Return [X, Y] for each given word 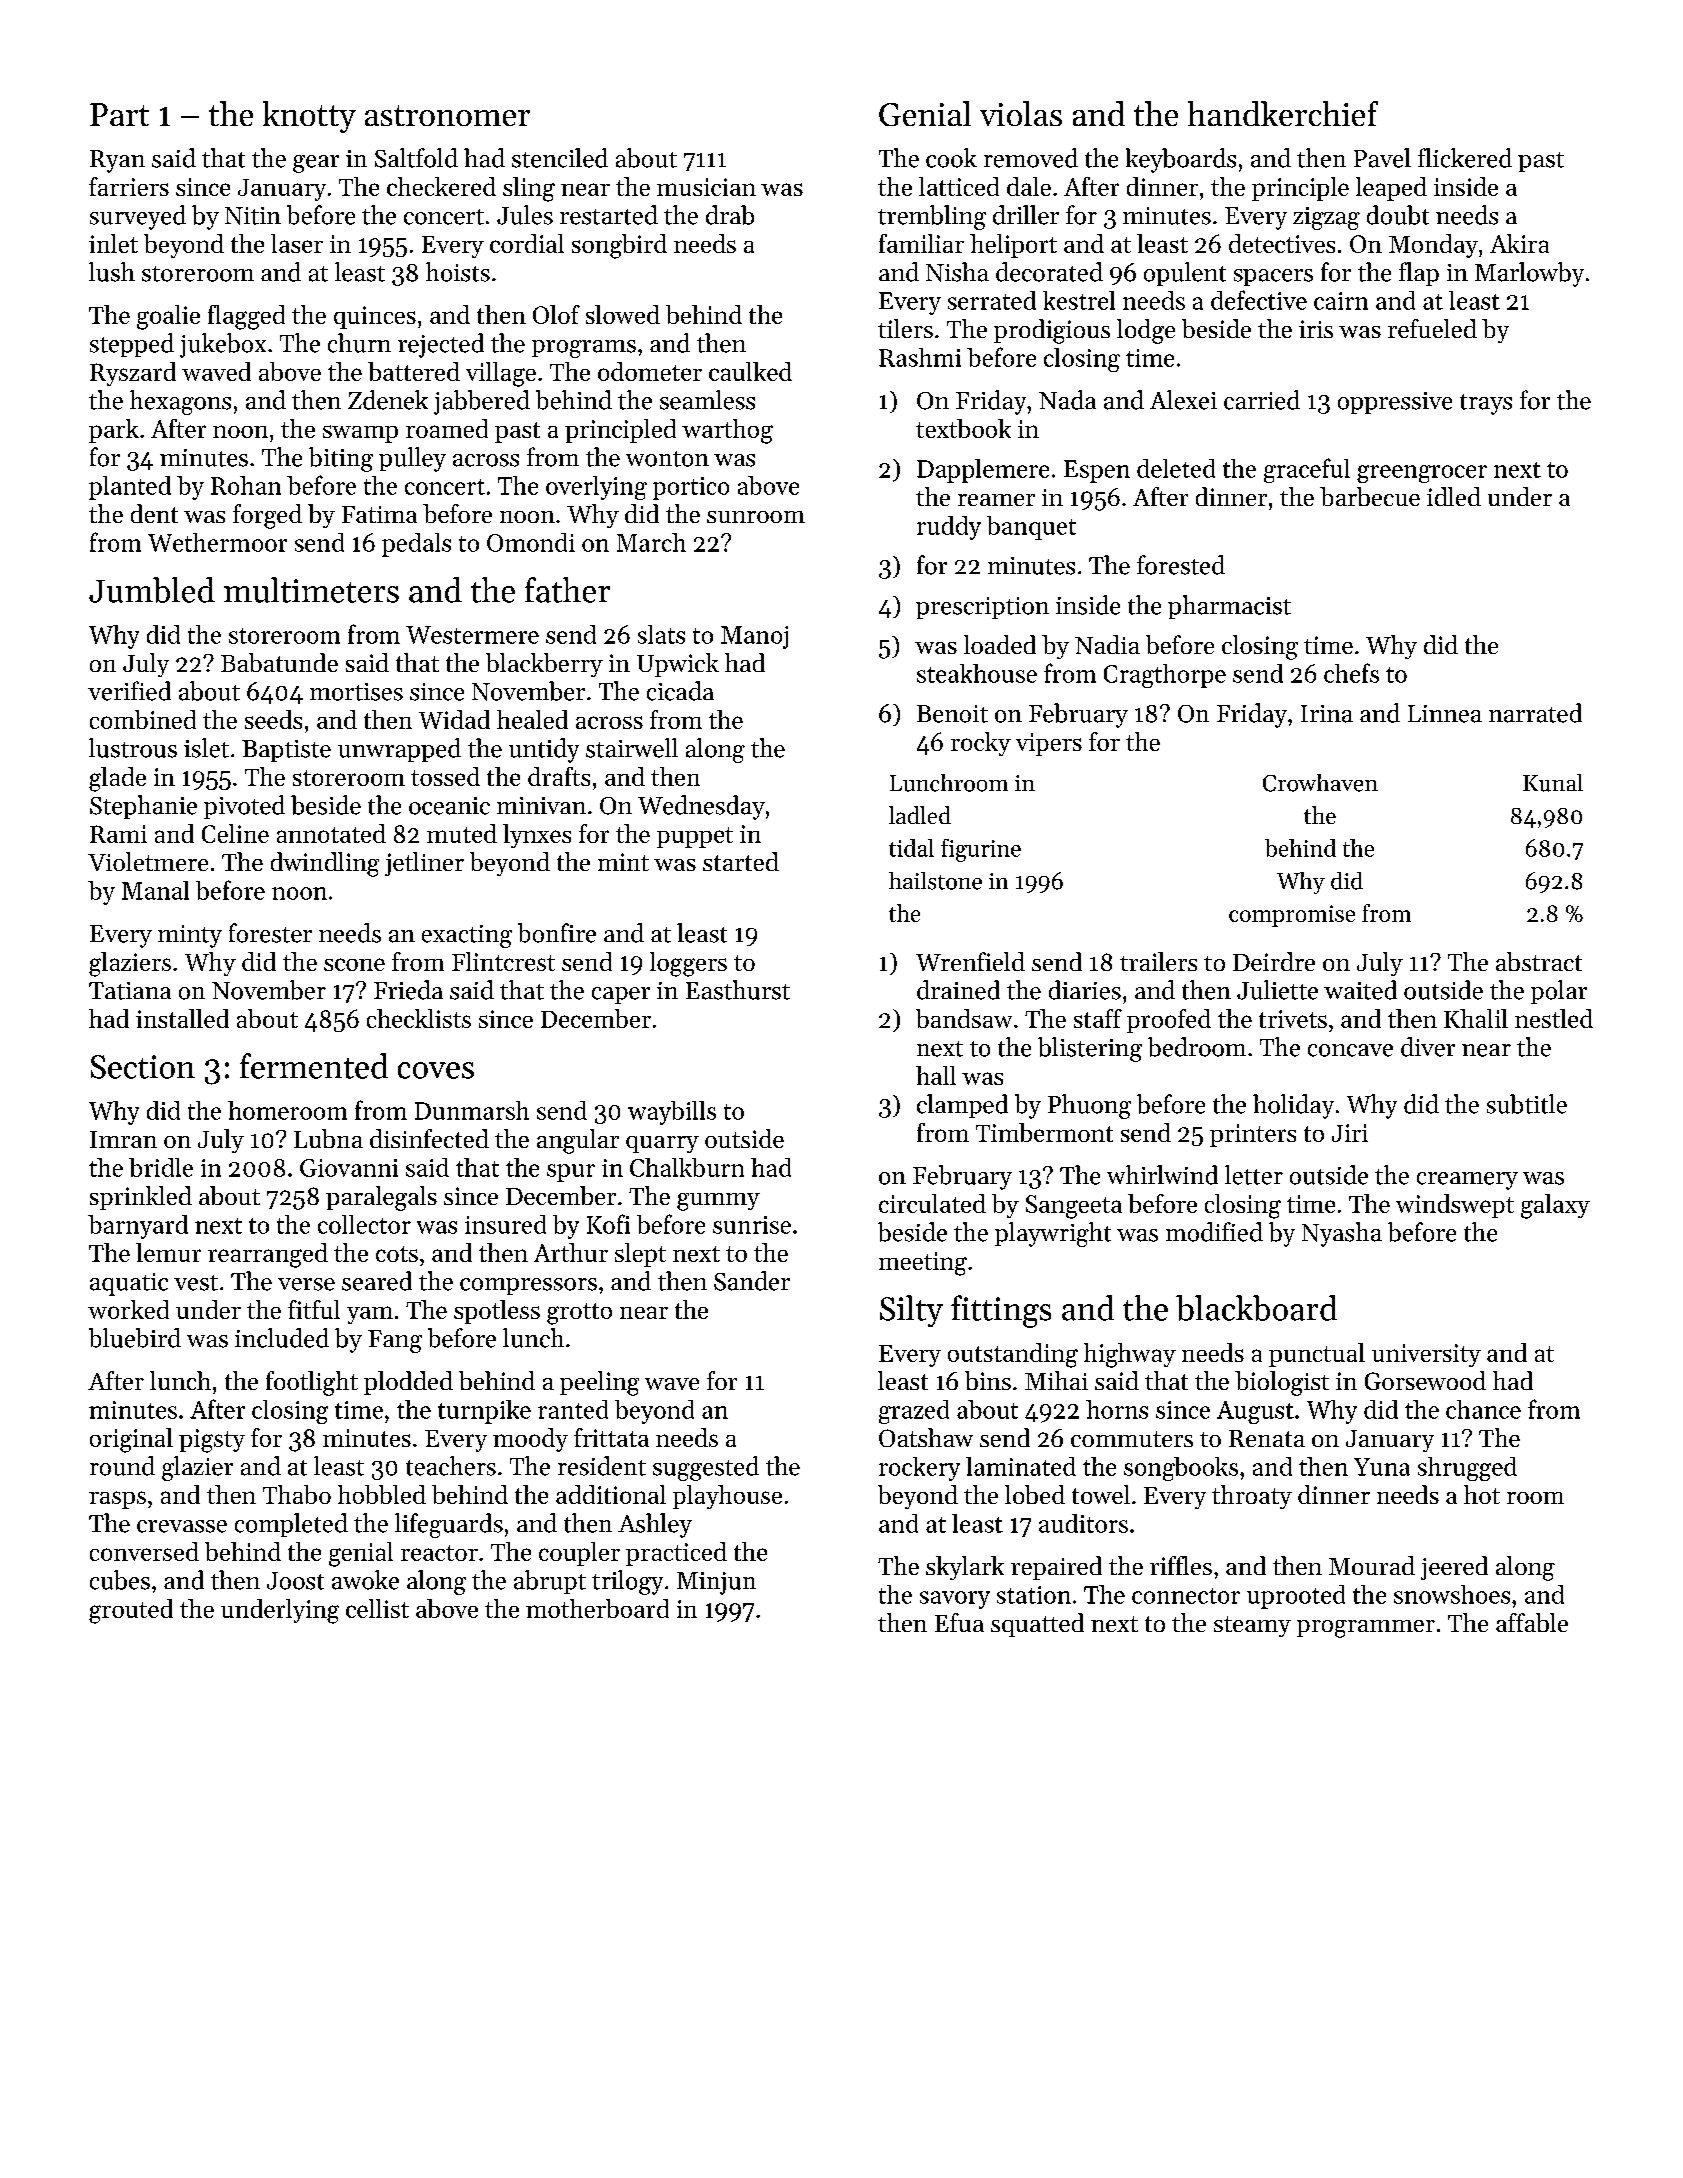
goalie [168, 317]
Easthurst [738, 990]
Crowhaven [1320, 783]
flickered [1465, 158]
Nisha [957, 272]
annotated [331, 833]
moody [530, 1440]
